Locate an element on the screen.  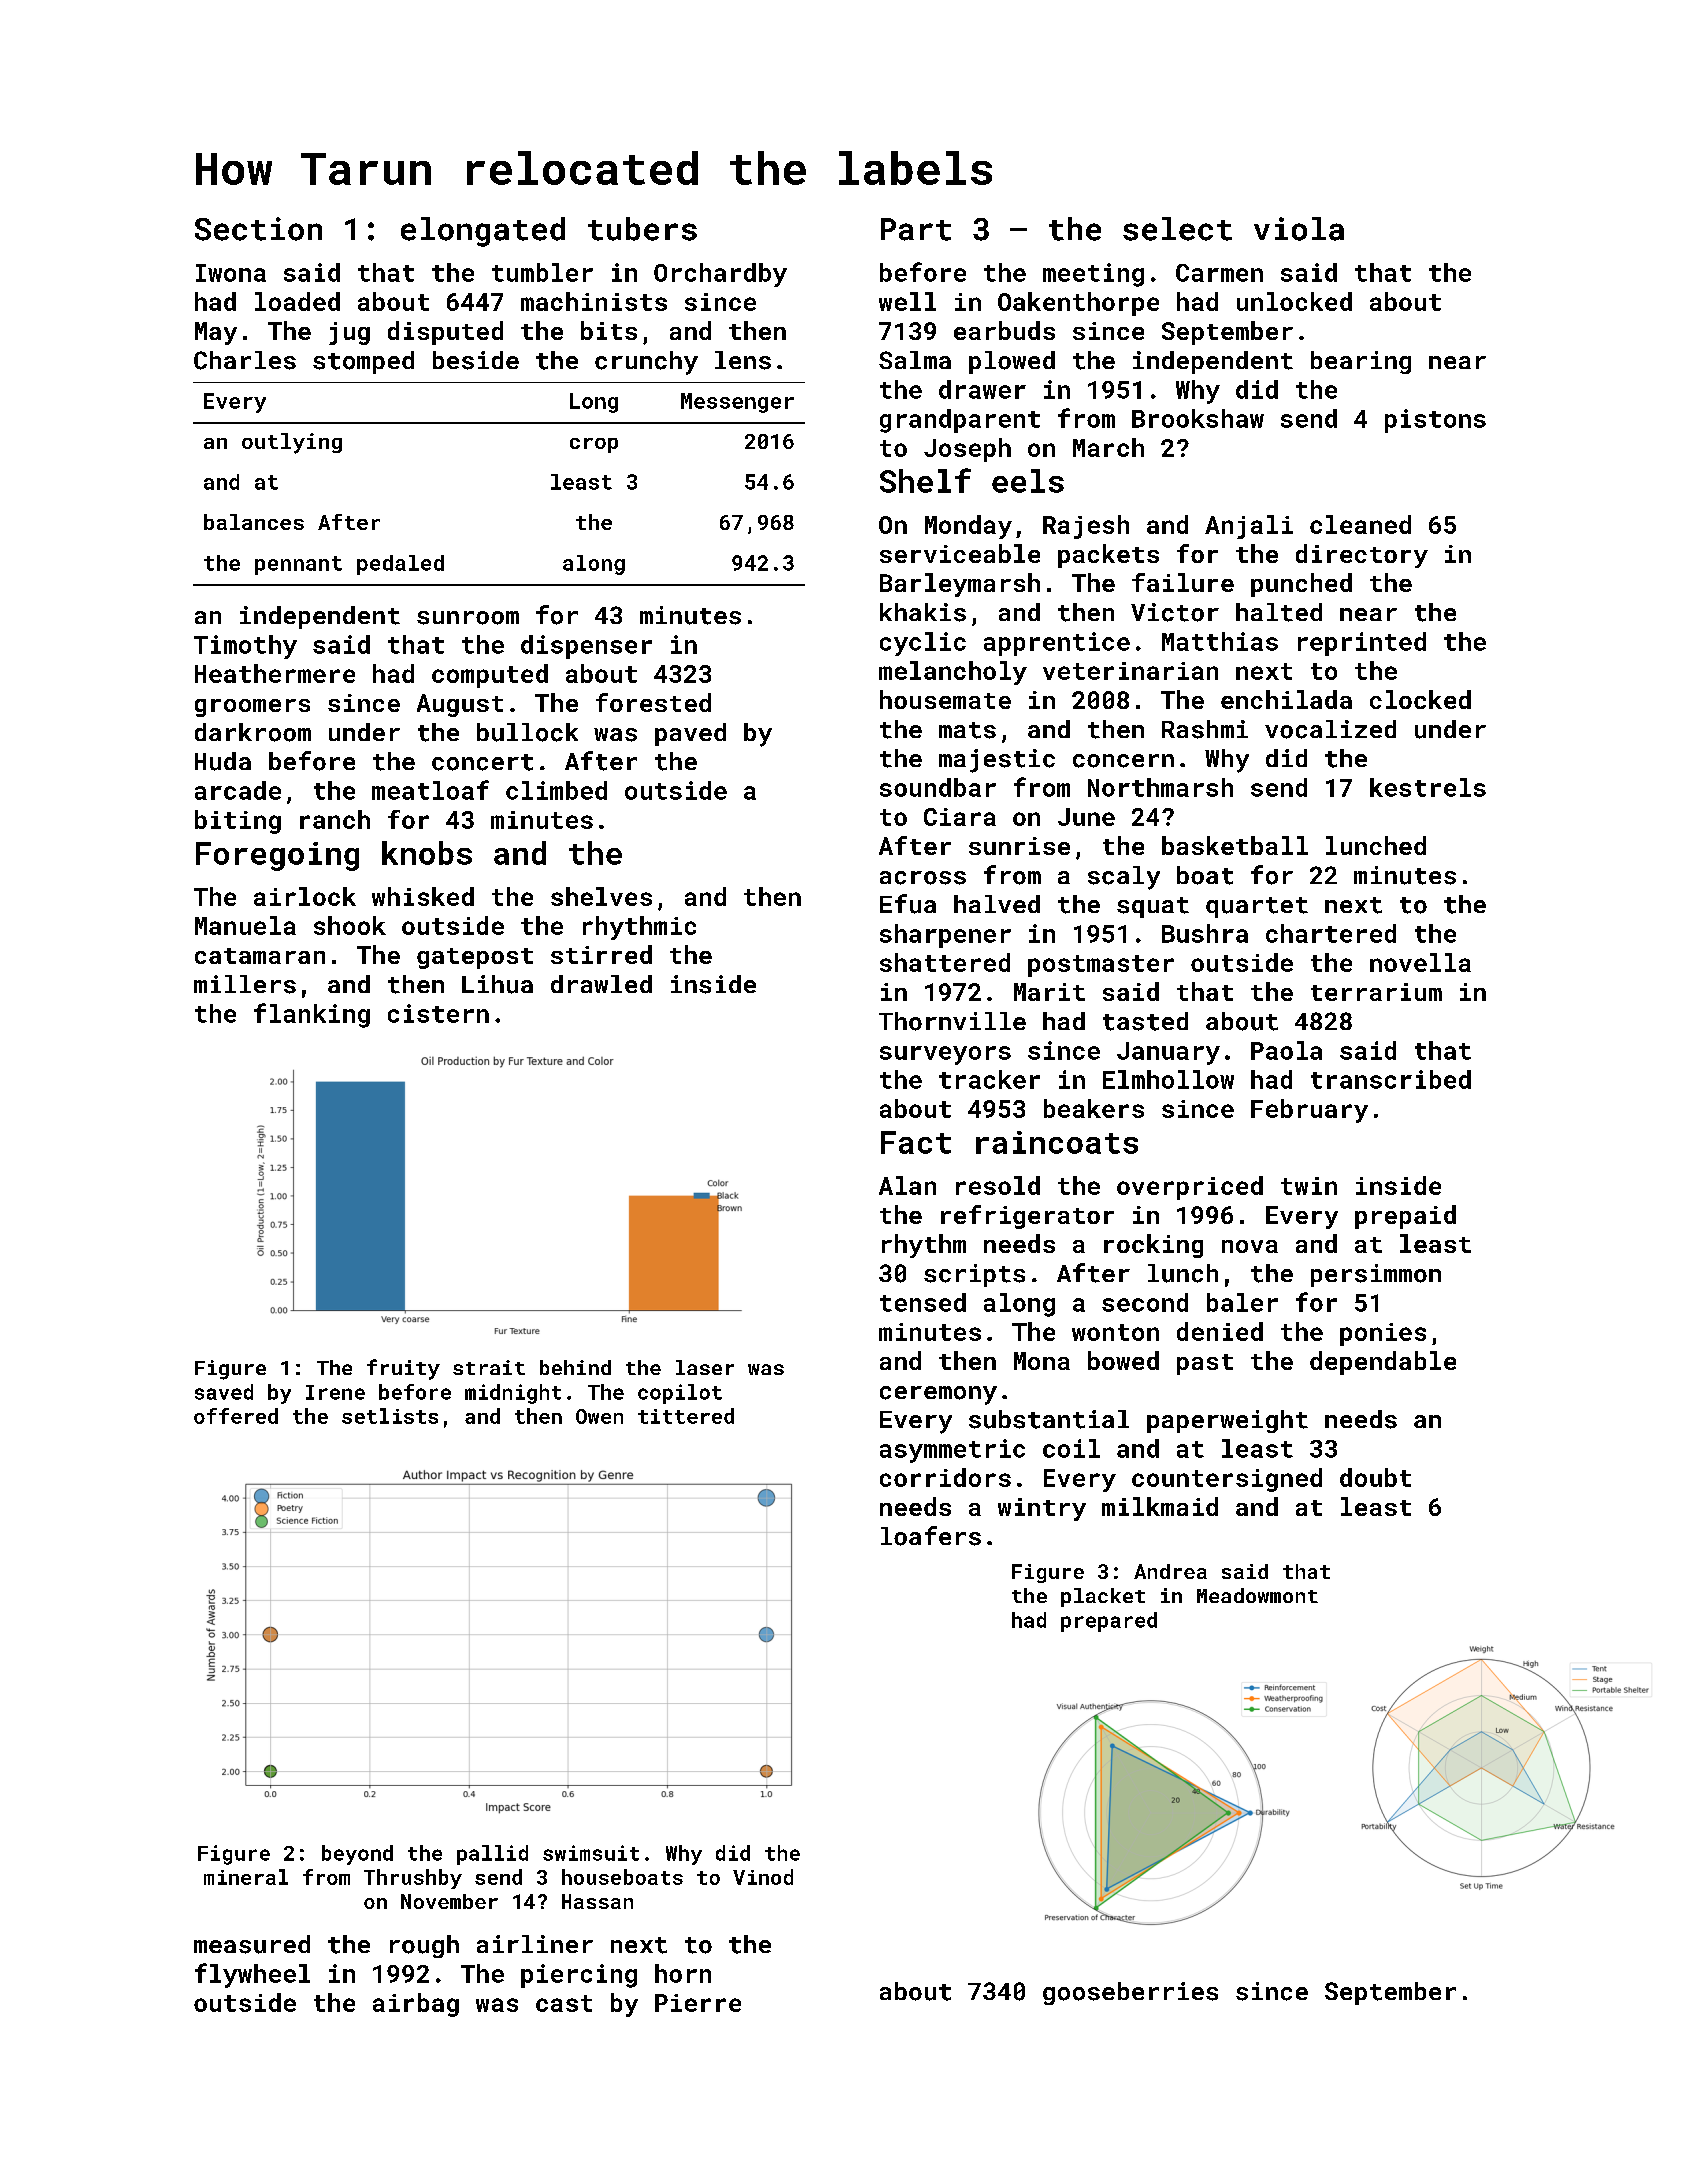
pistons is located at coordinates (1435, 421).
